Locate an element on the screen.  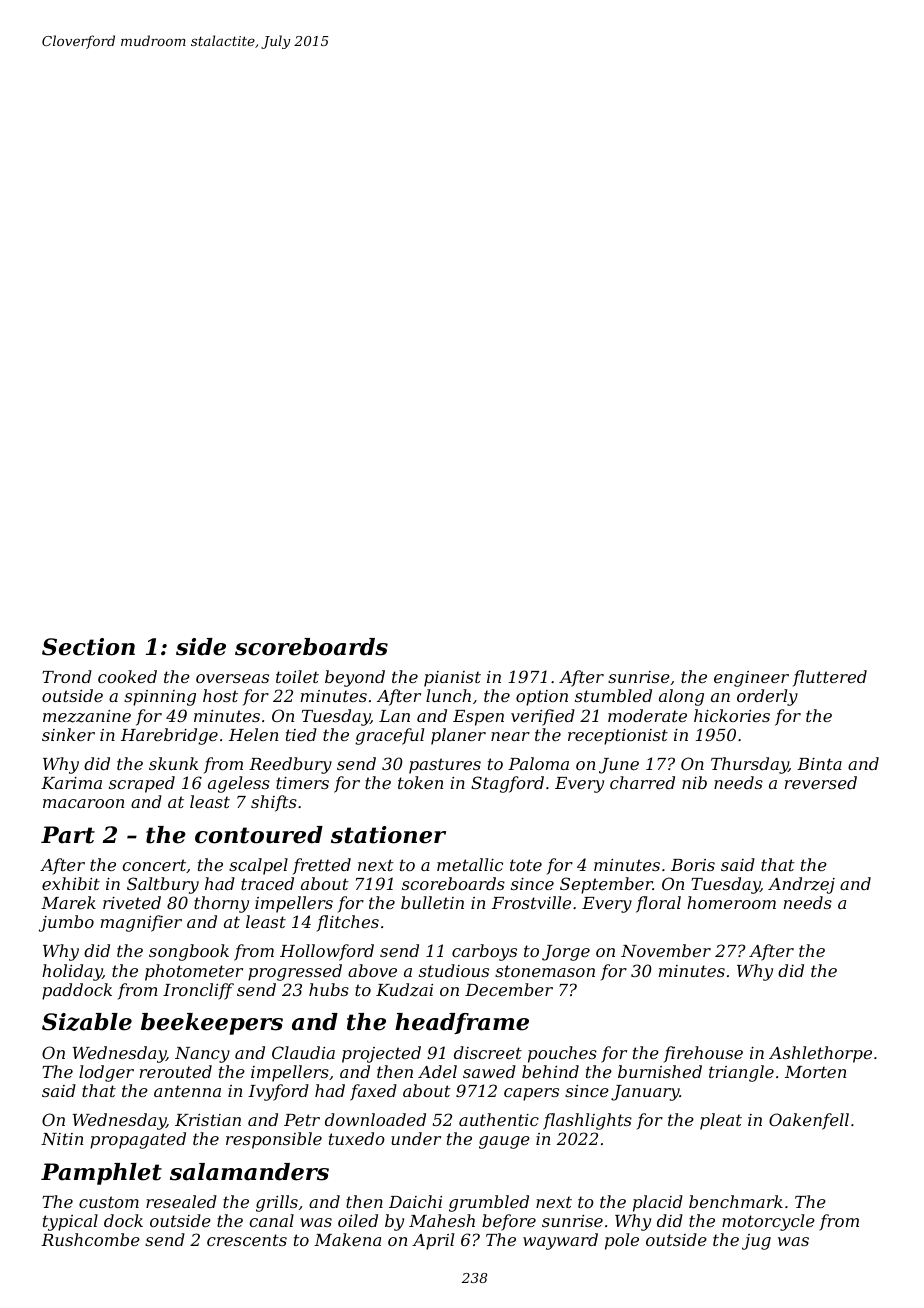
Sizable is located at coordinates (87, 1022).
